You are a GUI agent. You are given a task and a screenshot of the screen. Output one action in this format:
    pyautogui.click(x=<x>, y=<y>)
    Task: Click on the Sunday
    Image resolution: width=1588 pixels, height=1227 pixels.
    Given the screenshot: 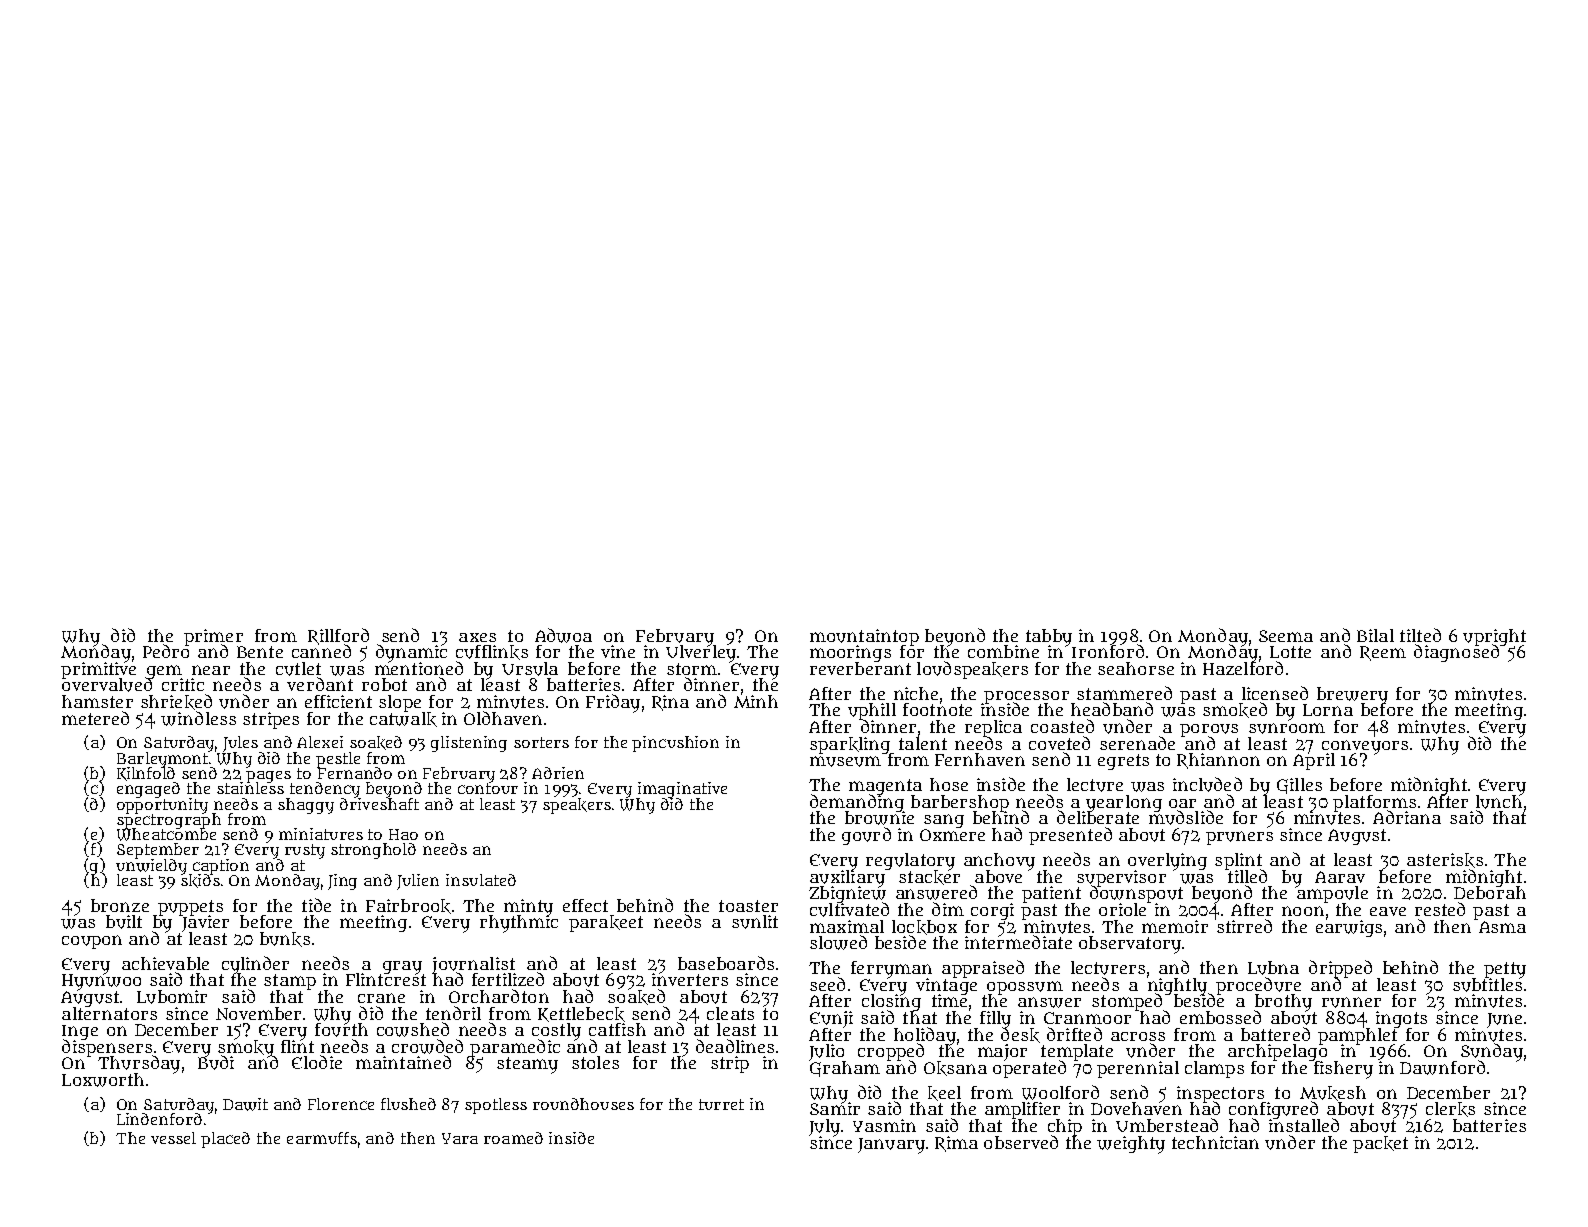 What is the action you would take?
    pyautogui.click(x=1492, y=1052)
